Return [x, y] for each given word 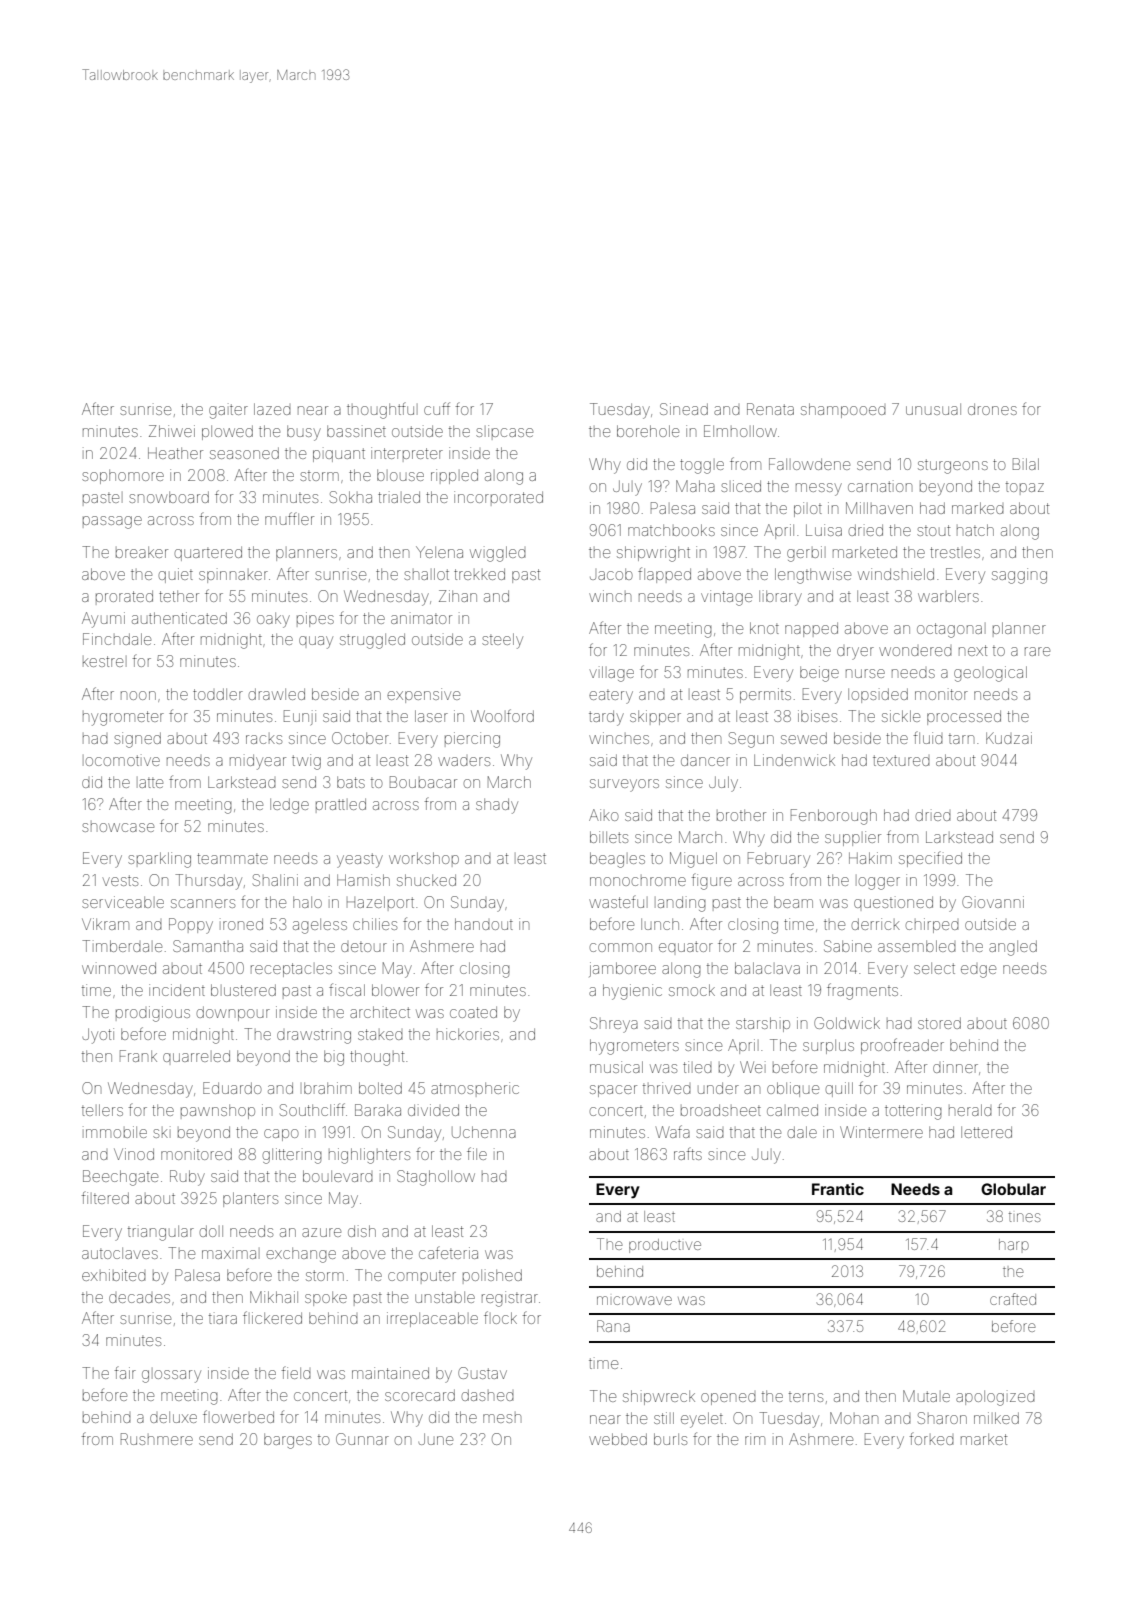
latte [151, 783]
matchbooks [671, 530]
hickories [468, 1034]
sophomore [123, 476]
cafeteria [448, 1252]
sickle [901, 716]
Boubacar [423, 782]
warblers [948, 596]
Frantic [838, 1189]
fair [125, 1372]
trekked [479, 574]
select [934, 968]
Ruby [187, 1178]
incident [177, 990]
